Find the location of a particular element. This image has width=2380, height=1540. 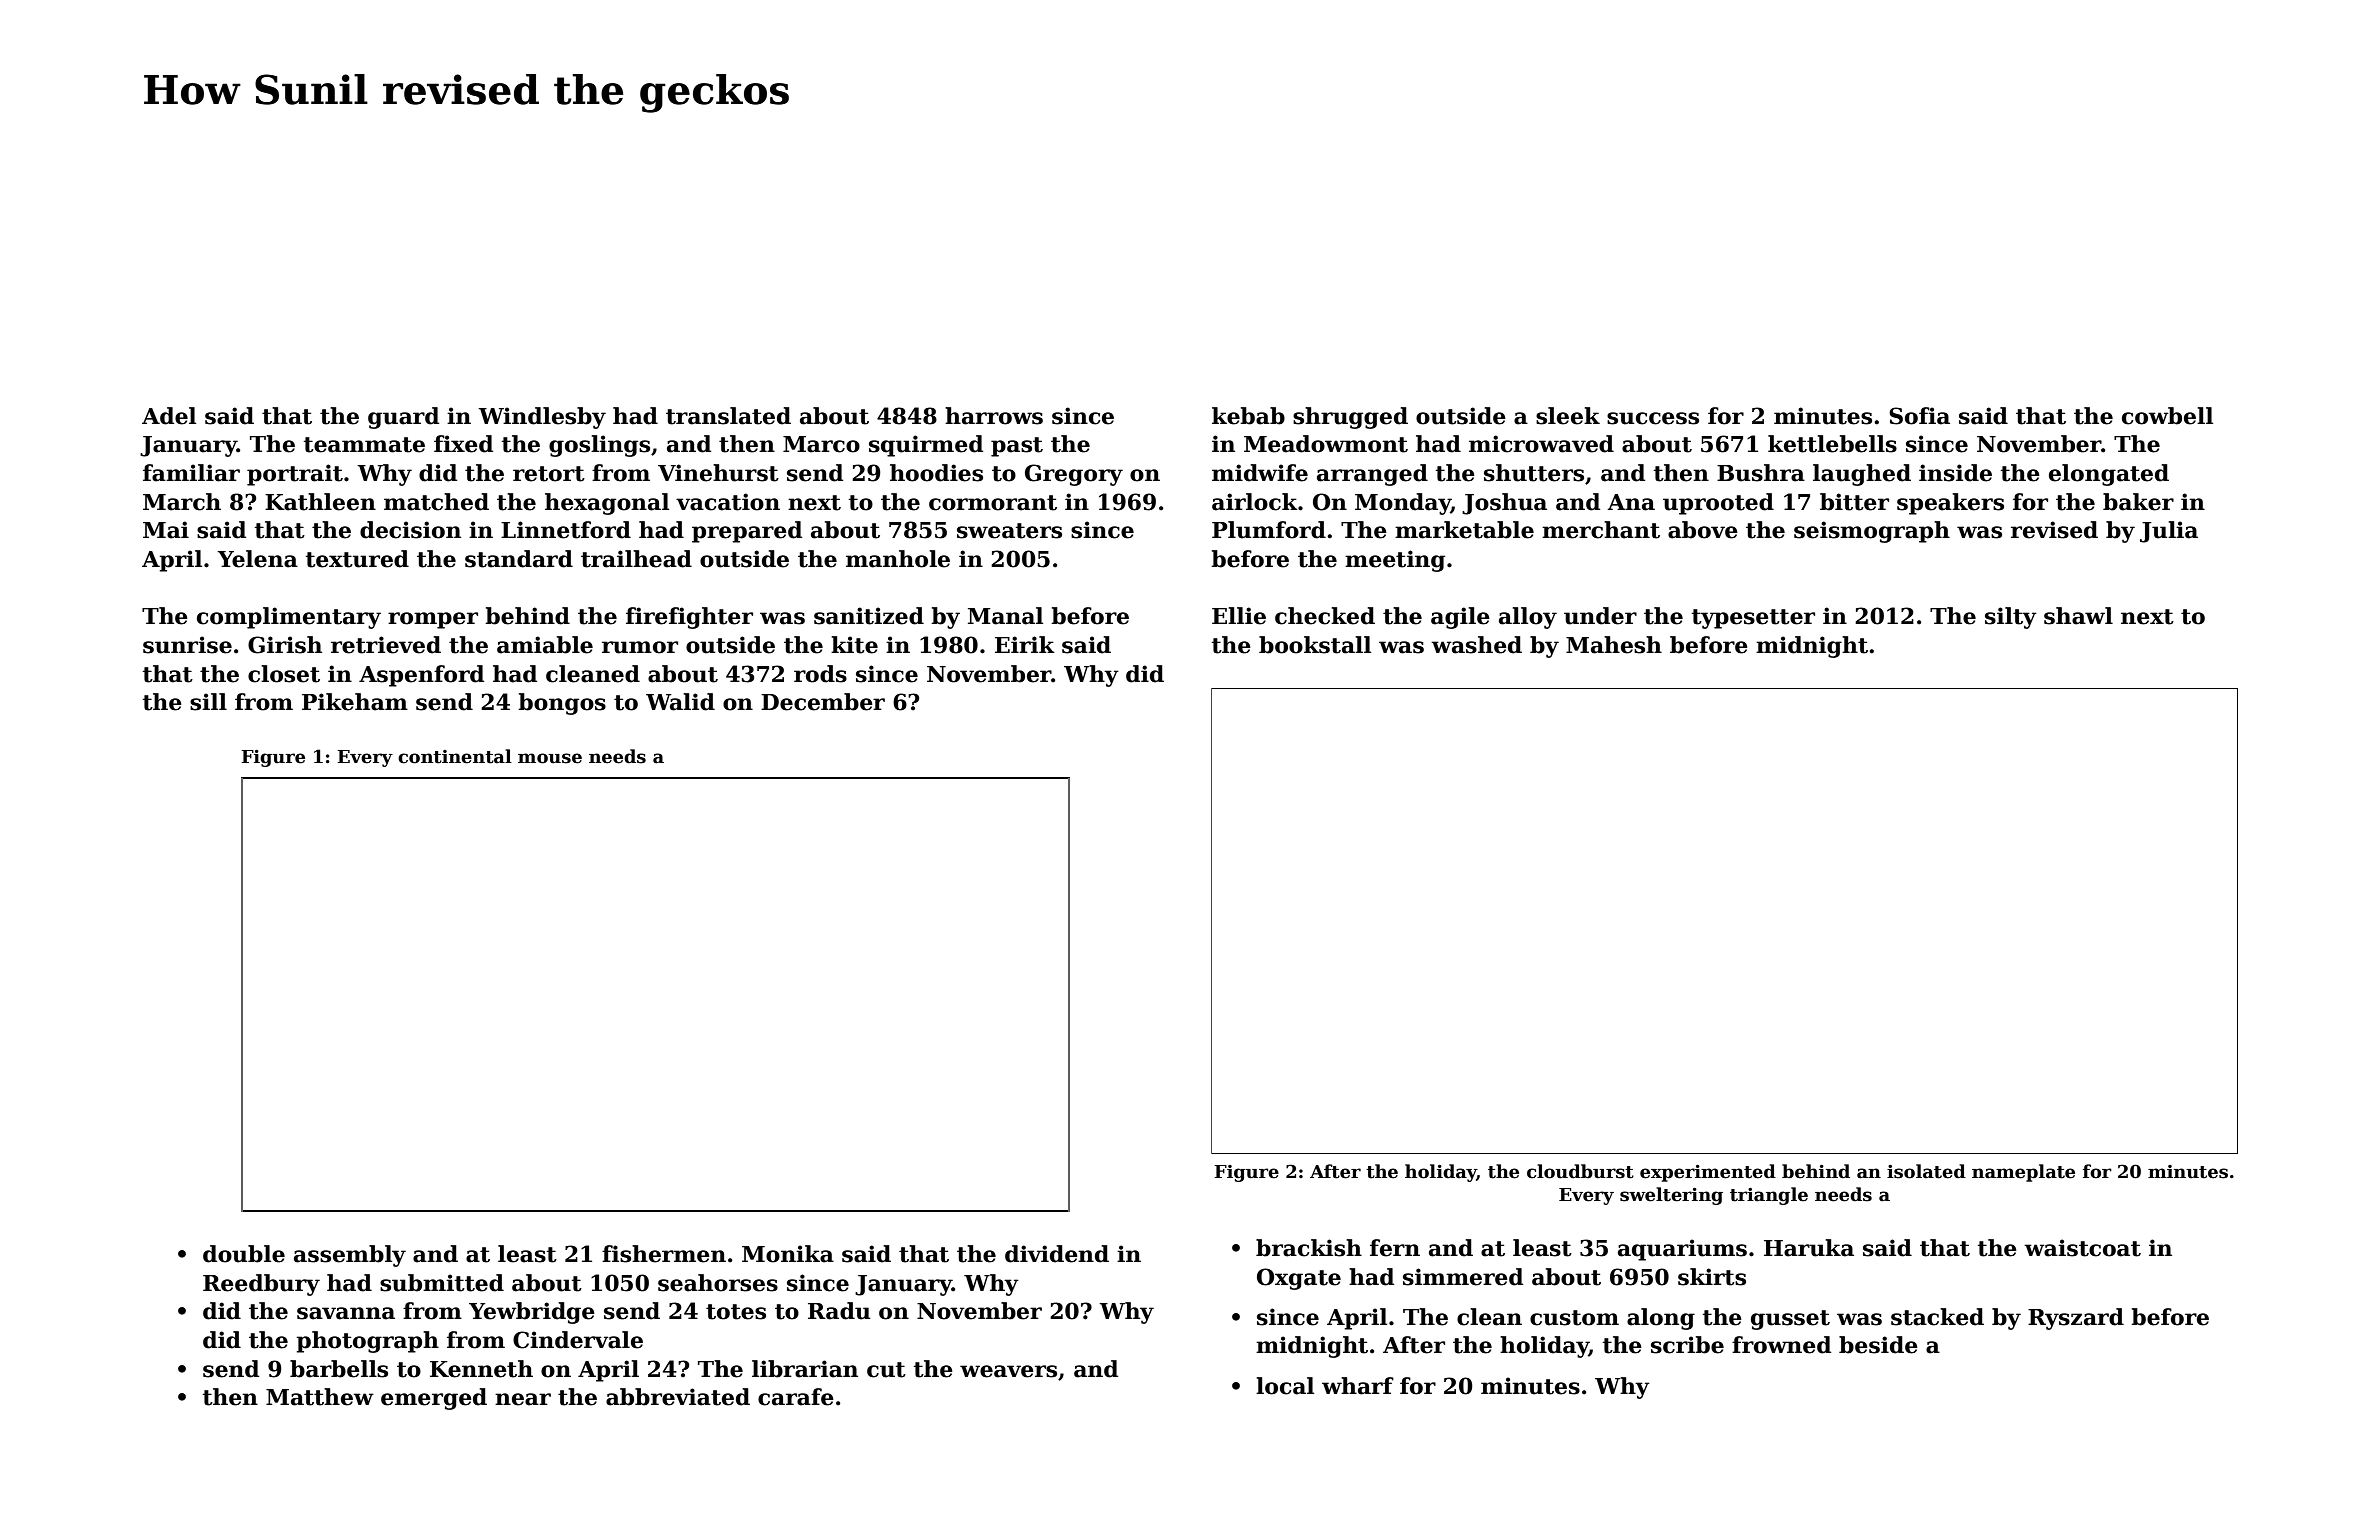

guard is located at coordinates (403, 418).
